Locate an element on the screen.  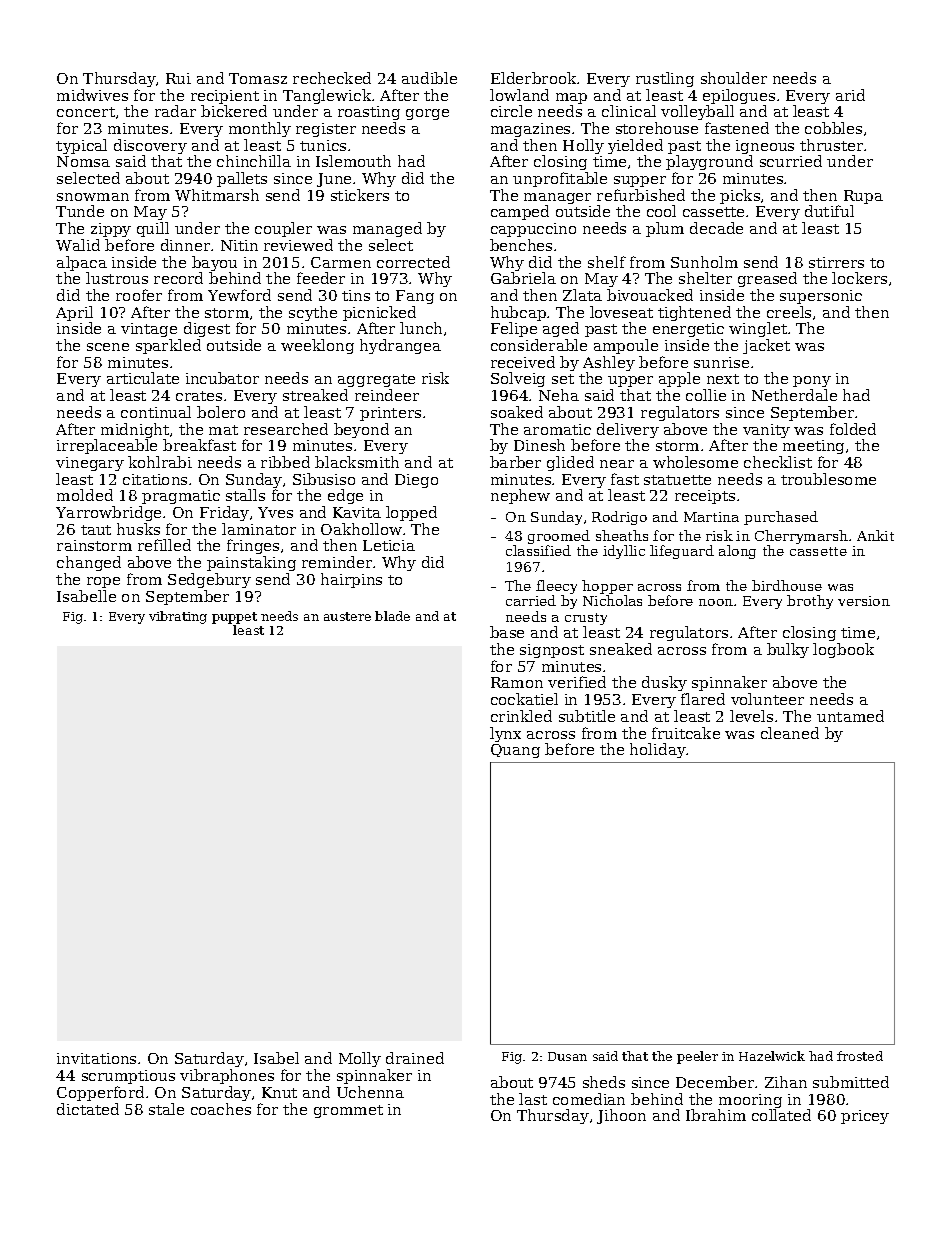
subtitle is located at coordinates (587, 716).
